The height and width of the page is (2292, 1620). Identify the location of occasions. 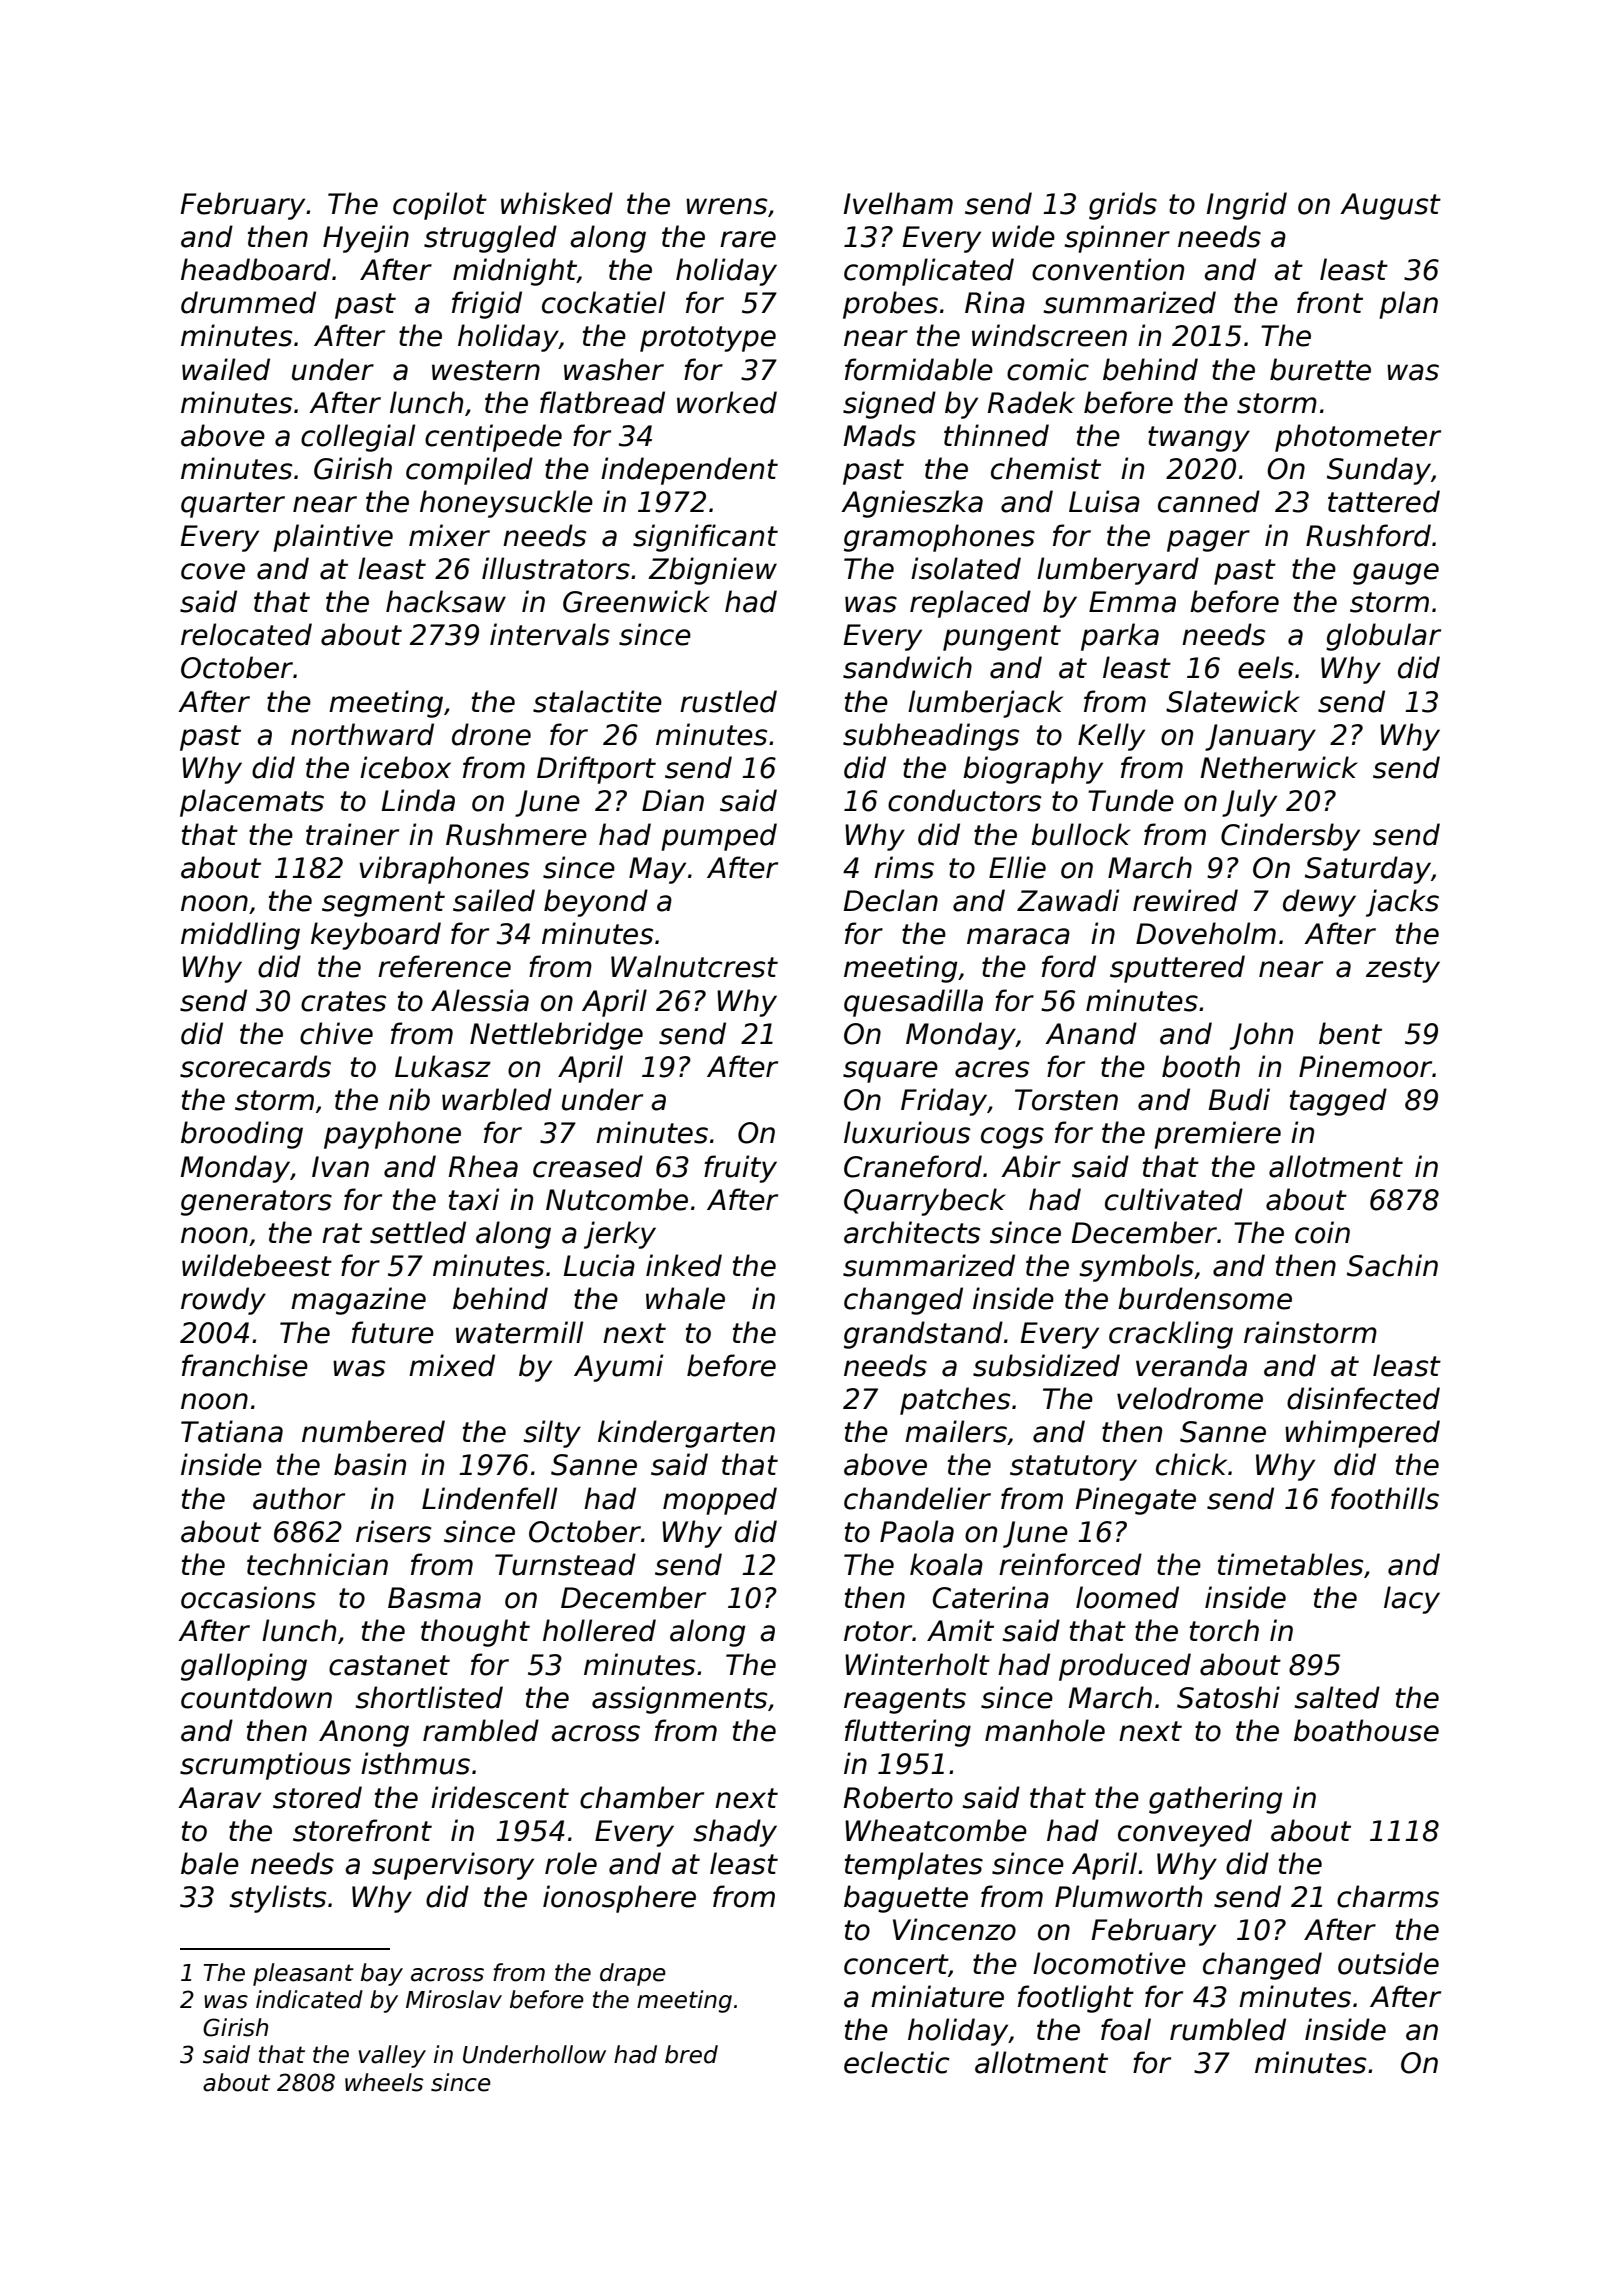
(248, 1597).
